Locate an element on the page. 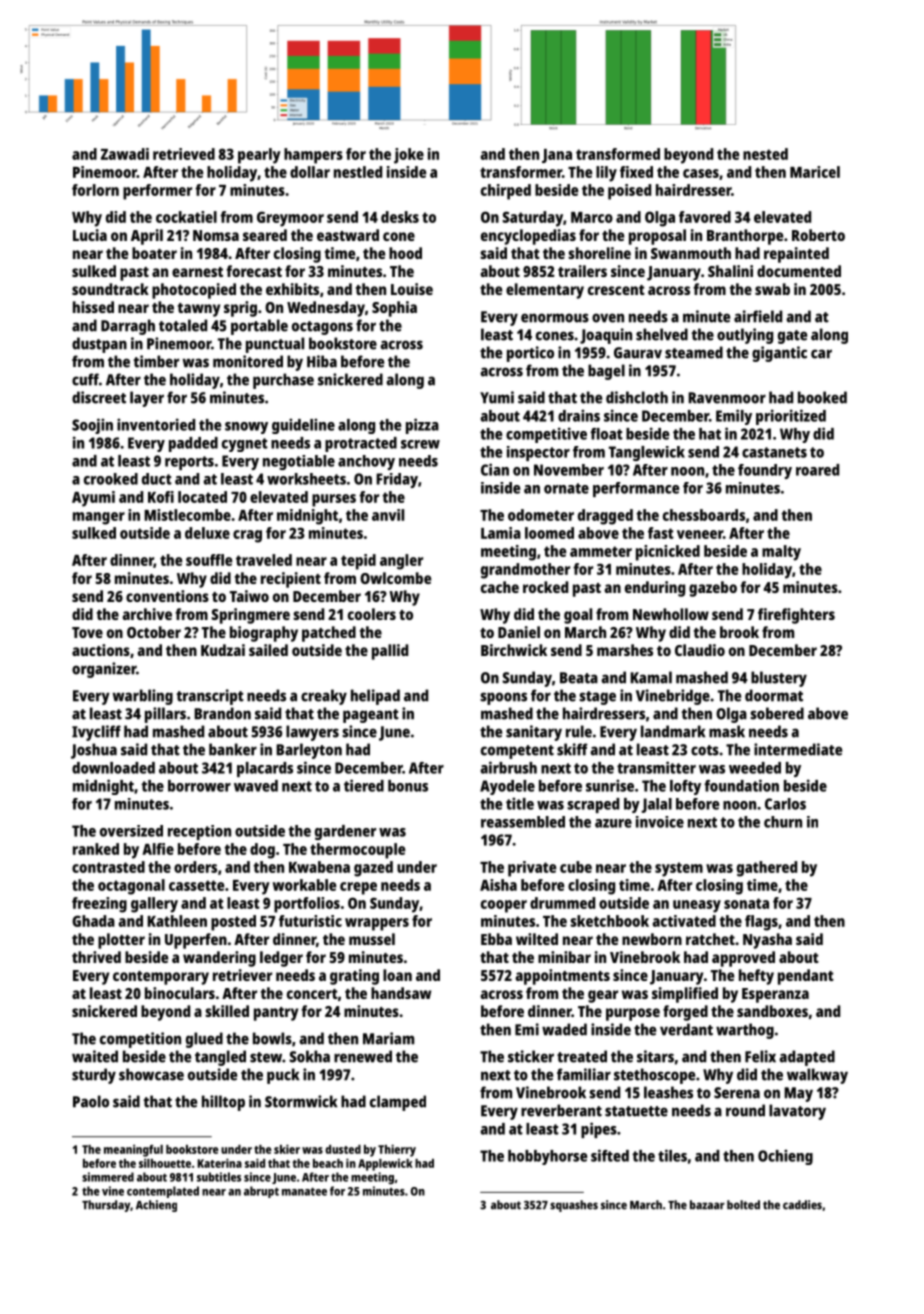 Image resolution: width=924 pixels, height=1314 pixels. Stormwick is located at coordinates (301, 1101).
